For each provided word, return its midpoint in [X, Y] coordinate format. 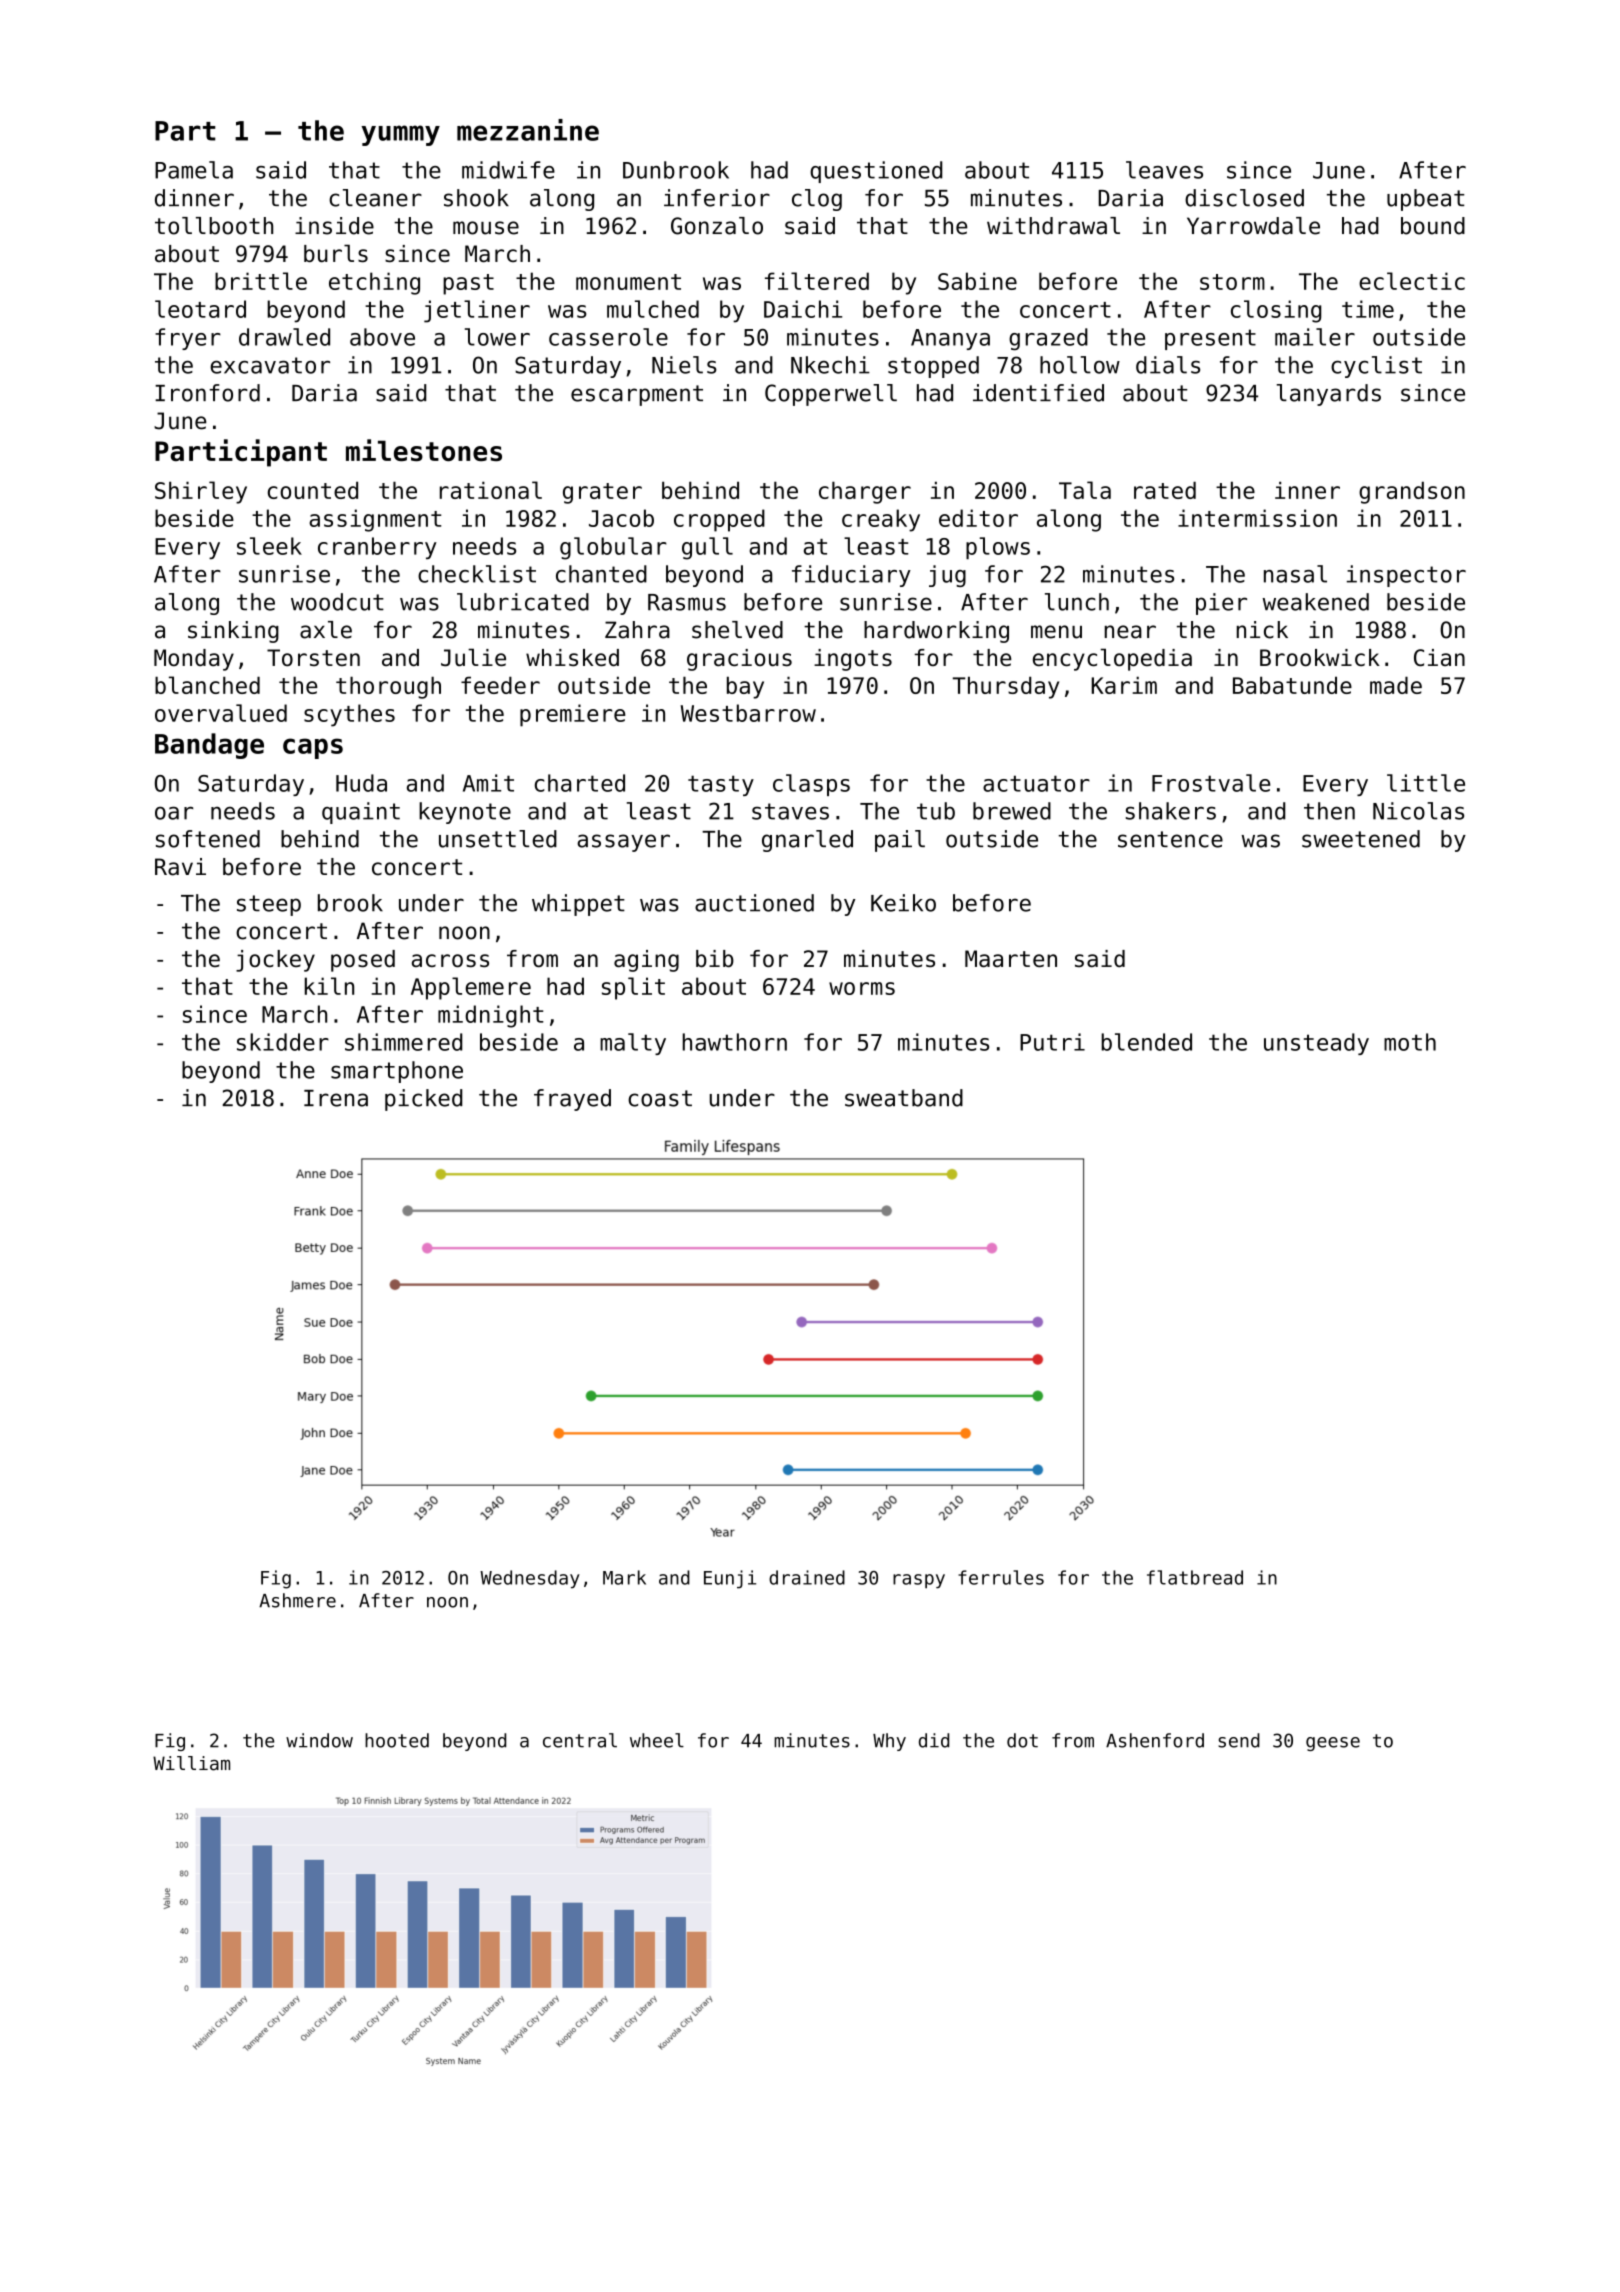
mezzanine [528, 130]
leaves [1164, 170]
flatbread [1195, 1577]
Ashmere [297, 1600]
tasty [721, 785]
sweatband [904, 1098]
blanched [207, 685]
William [191, 1763]
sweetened [1361, 839]
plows [998, 548]
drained [807, 1577]
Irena [336, 1098]
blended [1146, 1042]
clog [817, 200]
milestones [424, 450]
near [1130, 632]
